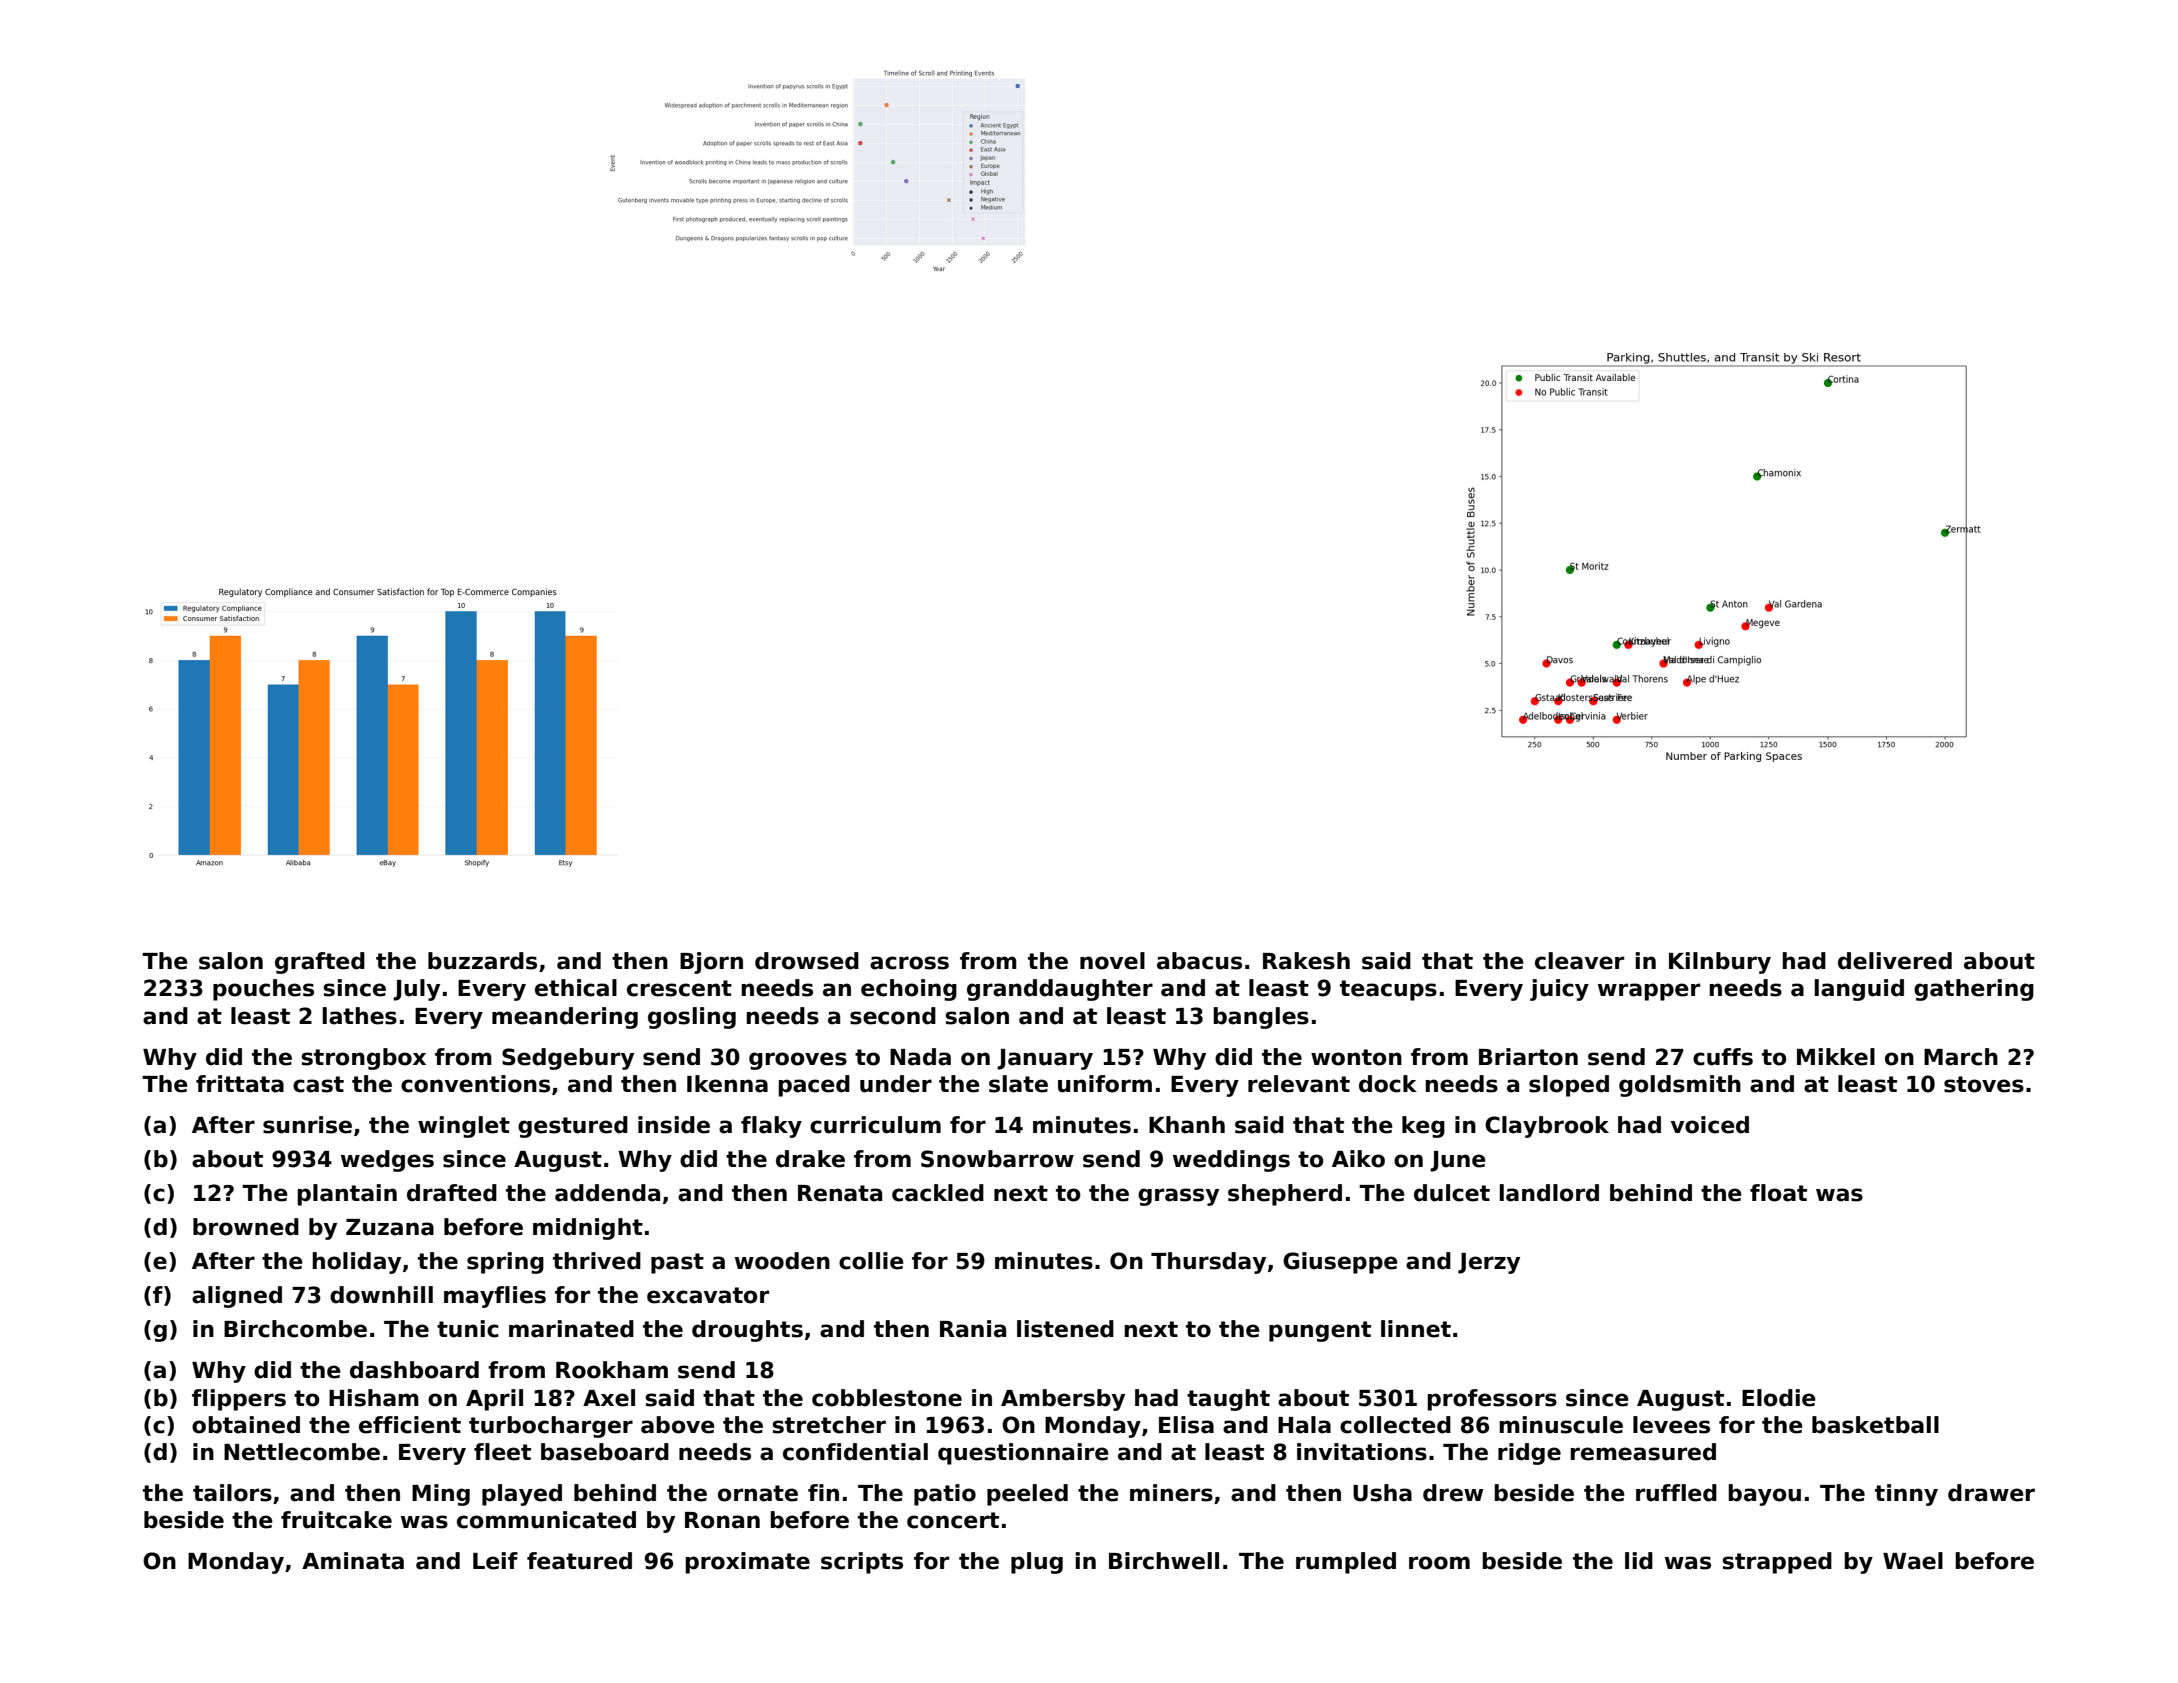 The image size is (2178, 1683). I want to click on bayou, so click(1764, 1495).
